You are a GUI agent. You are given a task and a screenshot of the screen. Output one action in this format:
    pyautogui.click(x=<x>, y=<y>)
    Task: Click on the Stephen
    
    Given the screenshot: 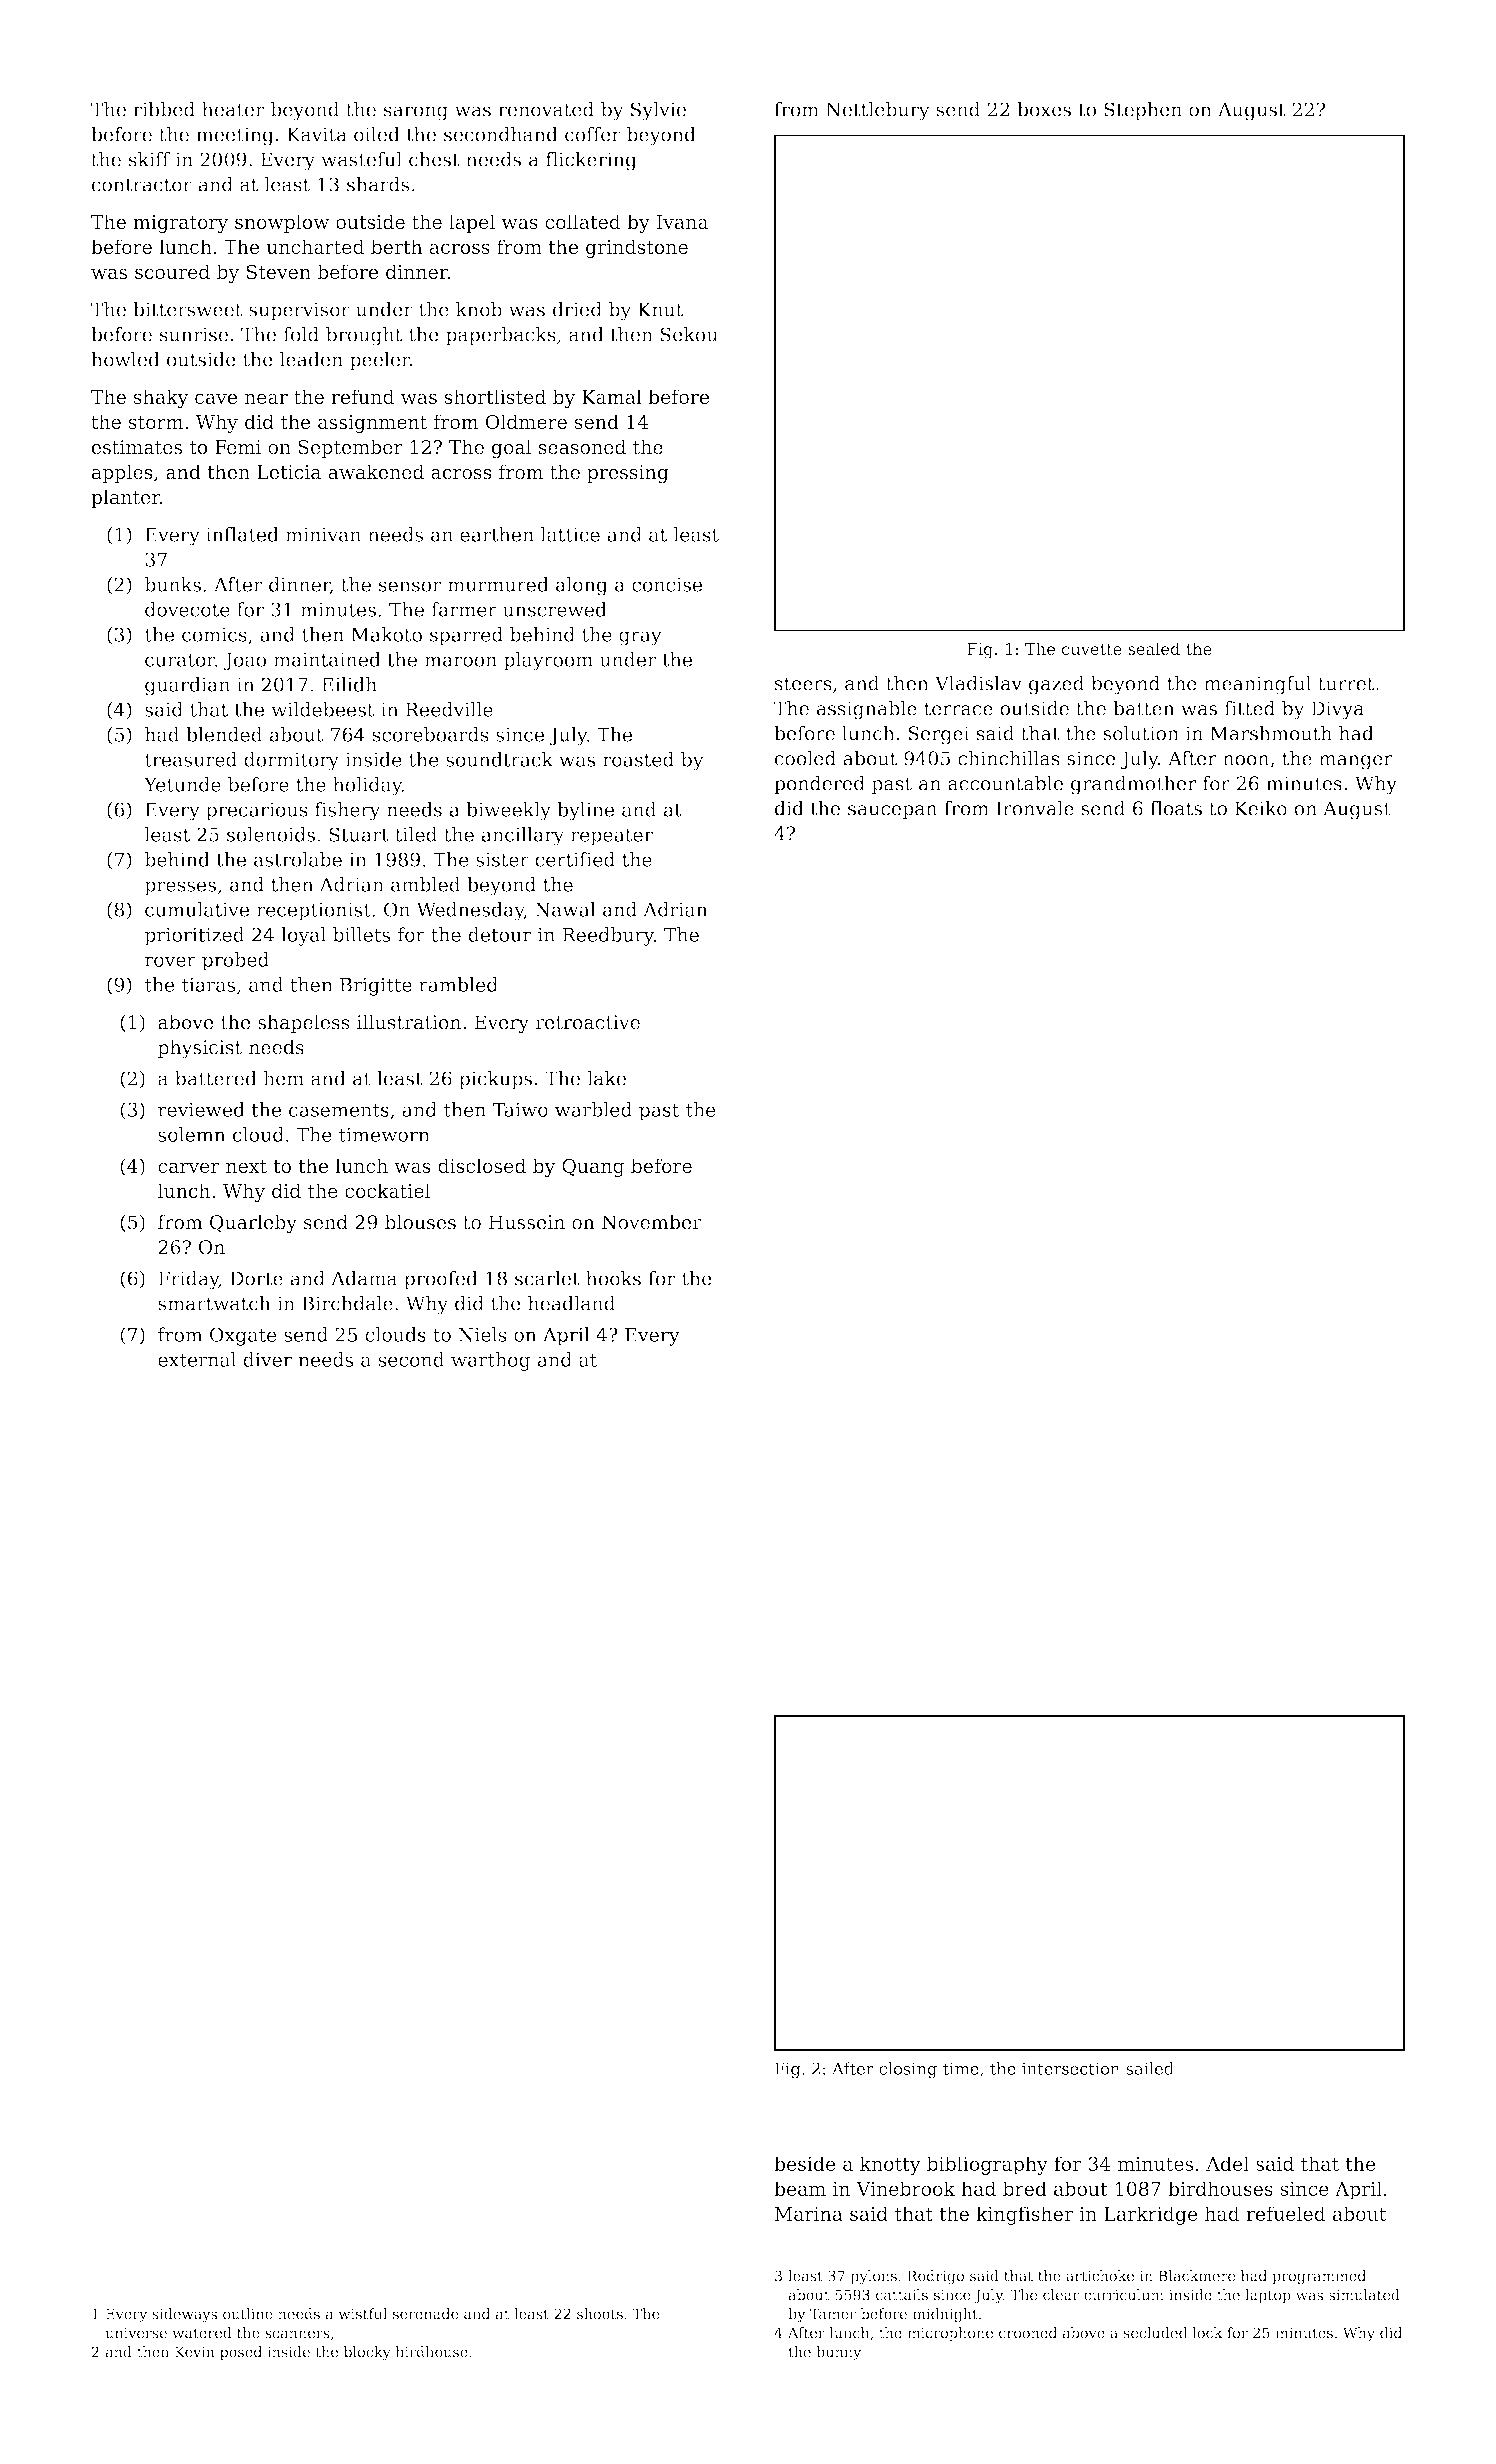 What is the action you would take?
    pyautogui.click(x=1143, y=111)
